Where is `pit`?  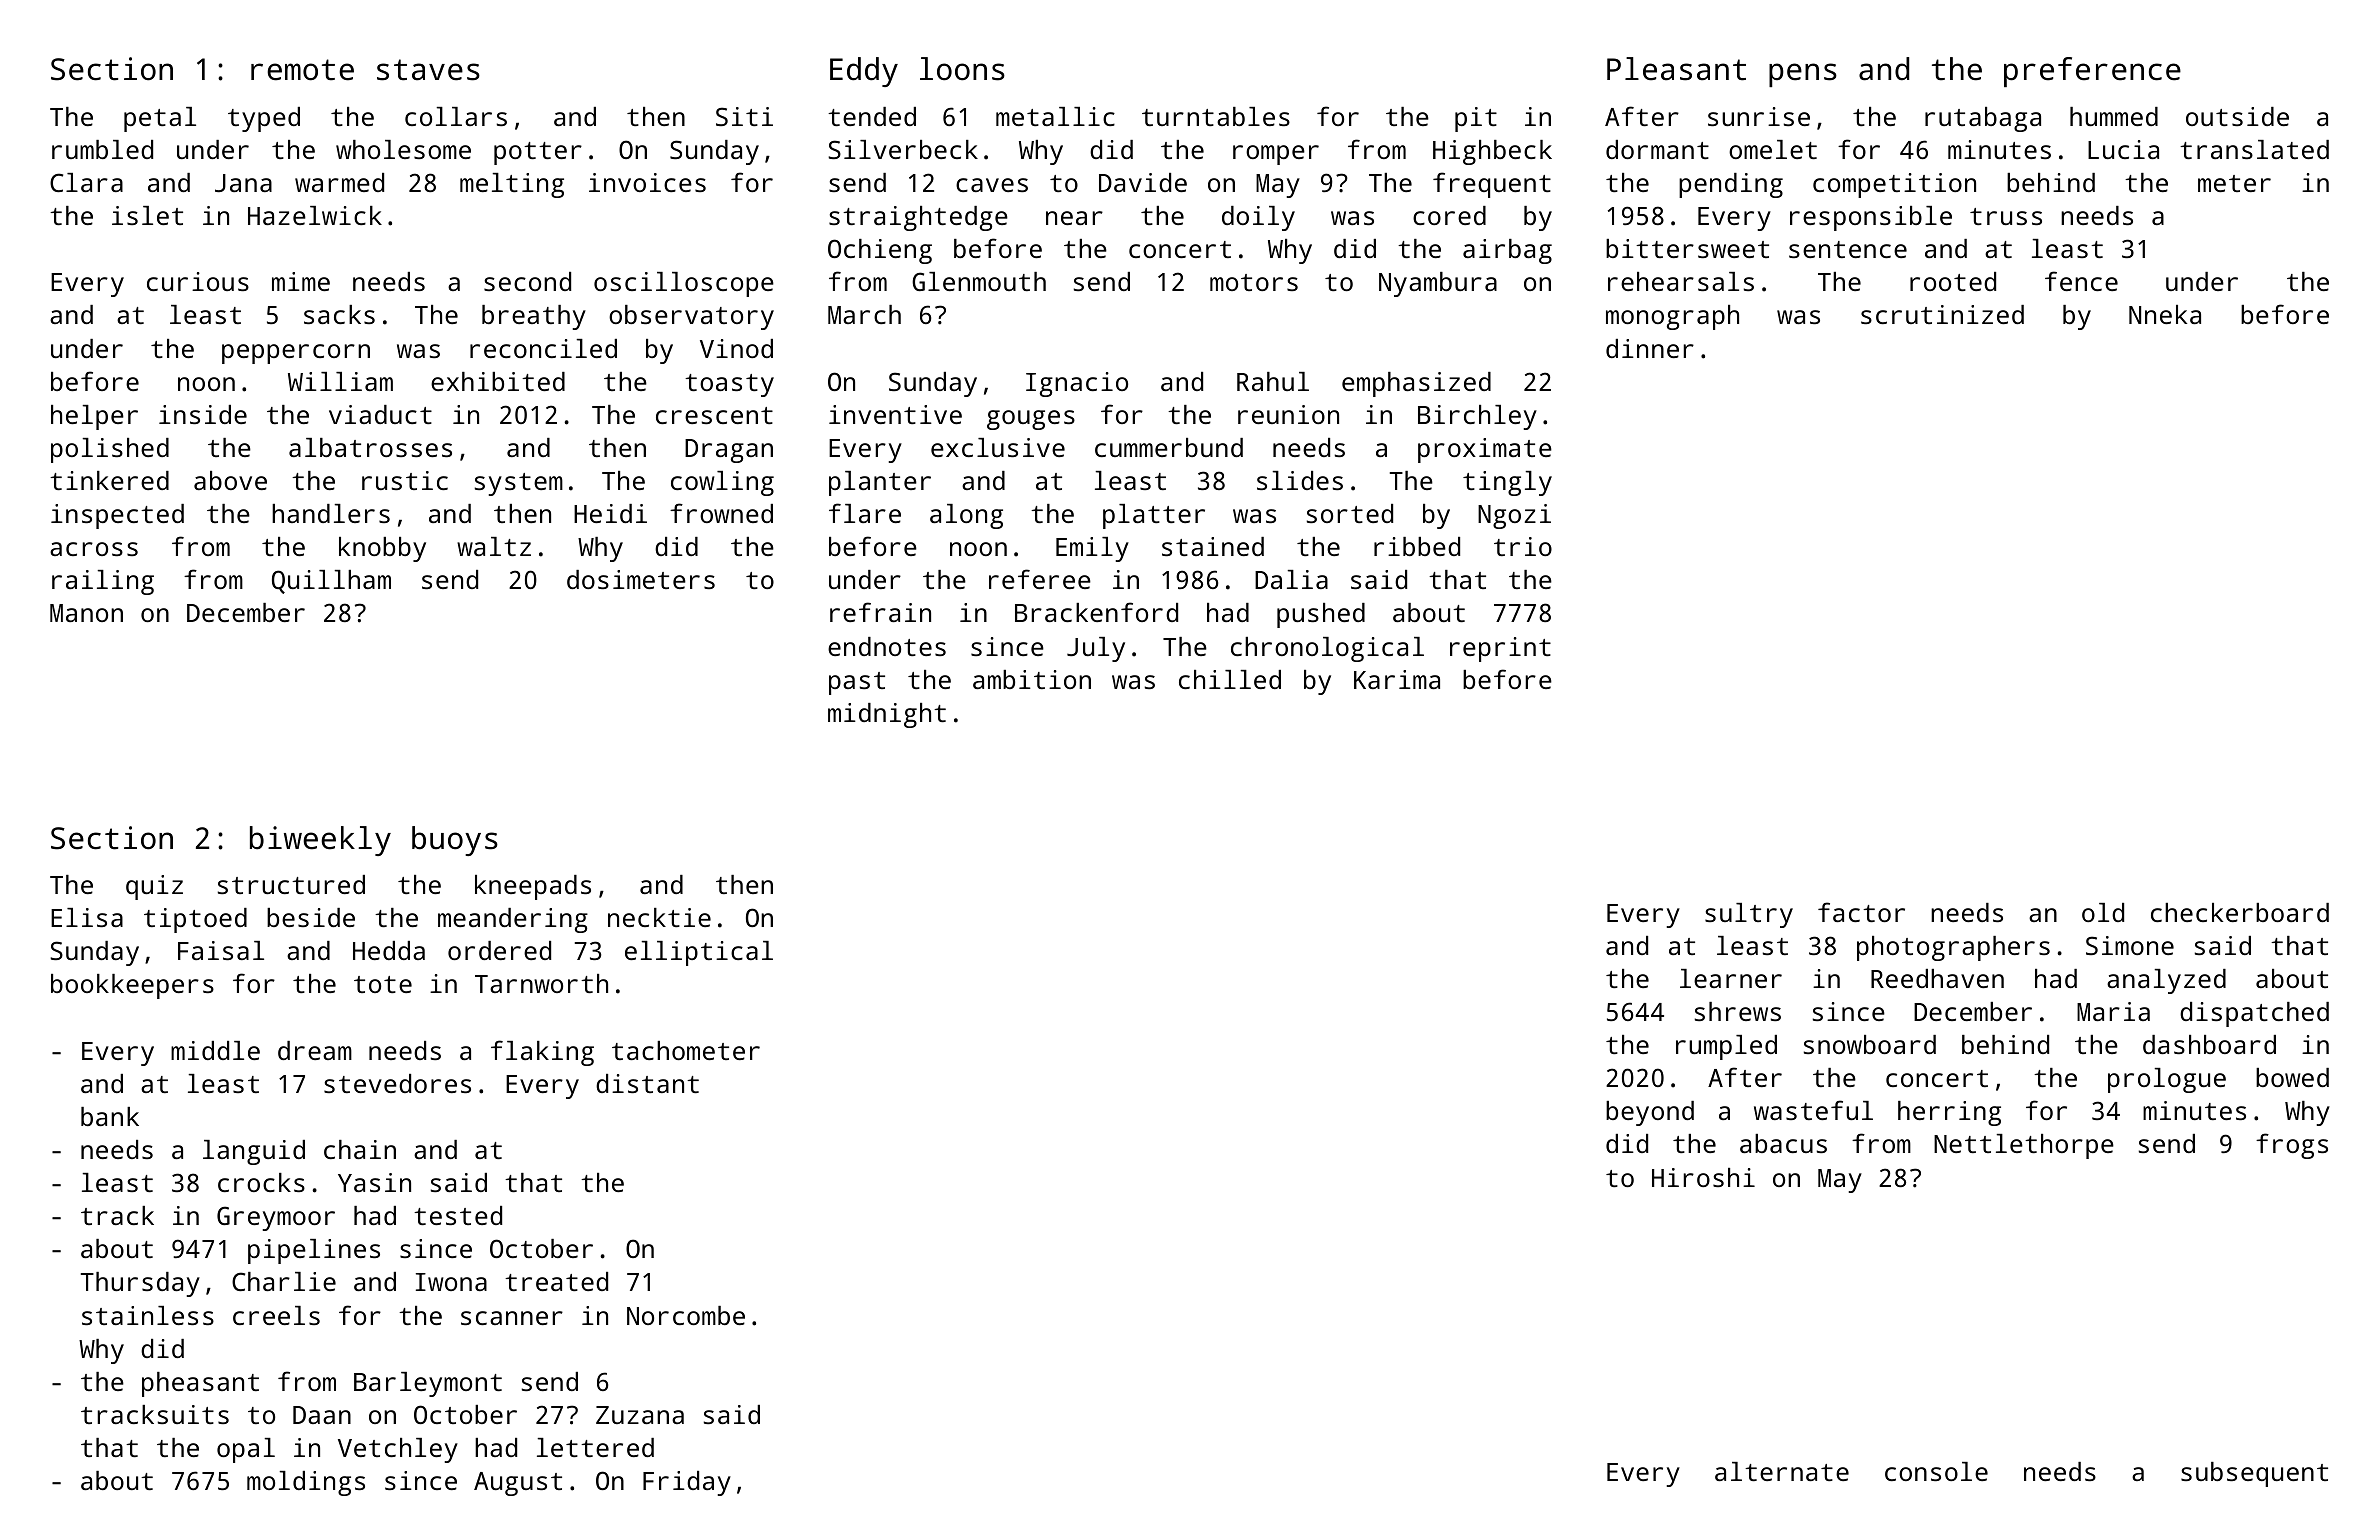 pit is located at coordinates (1476, 119).
